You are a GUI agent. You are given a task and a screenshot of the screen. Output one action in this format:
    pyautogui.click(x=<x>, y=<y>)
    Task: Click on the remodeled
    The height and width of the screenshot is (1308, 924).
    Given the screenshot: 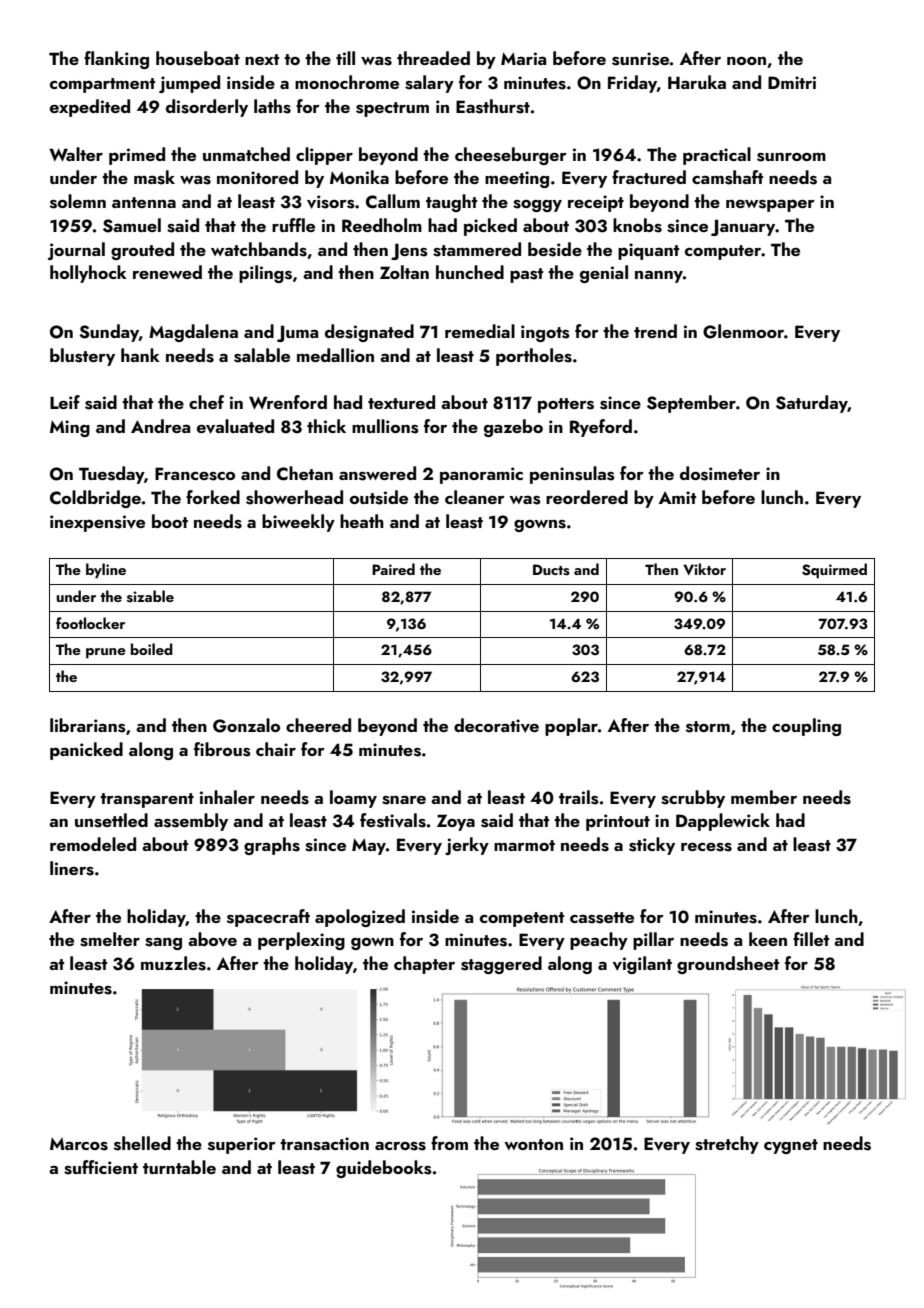 What is the action you would take?
    pyautogui.click(x=93, y=844)
